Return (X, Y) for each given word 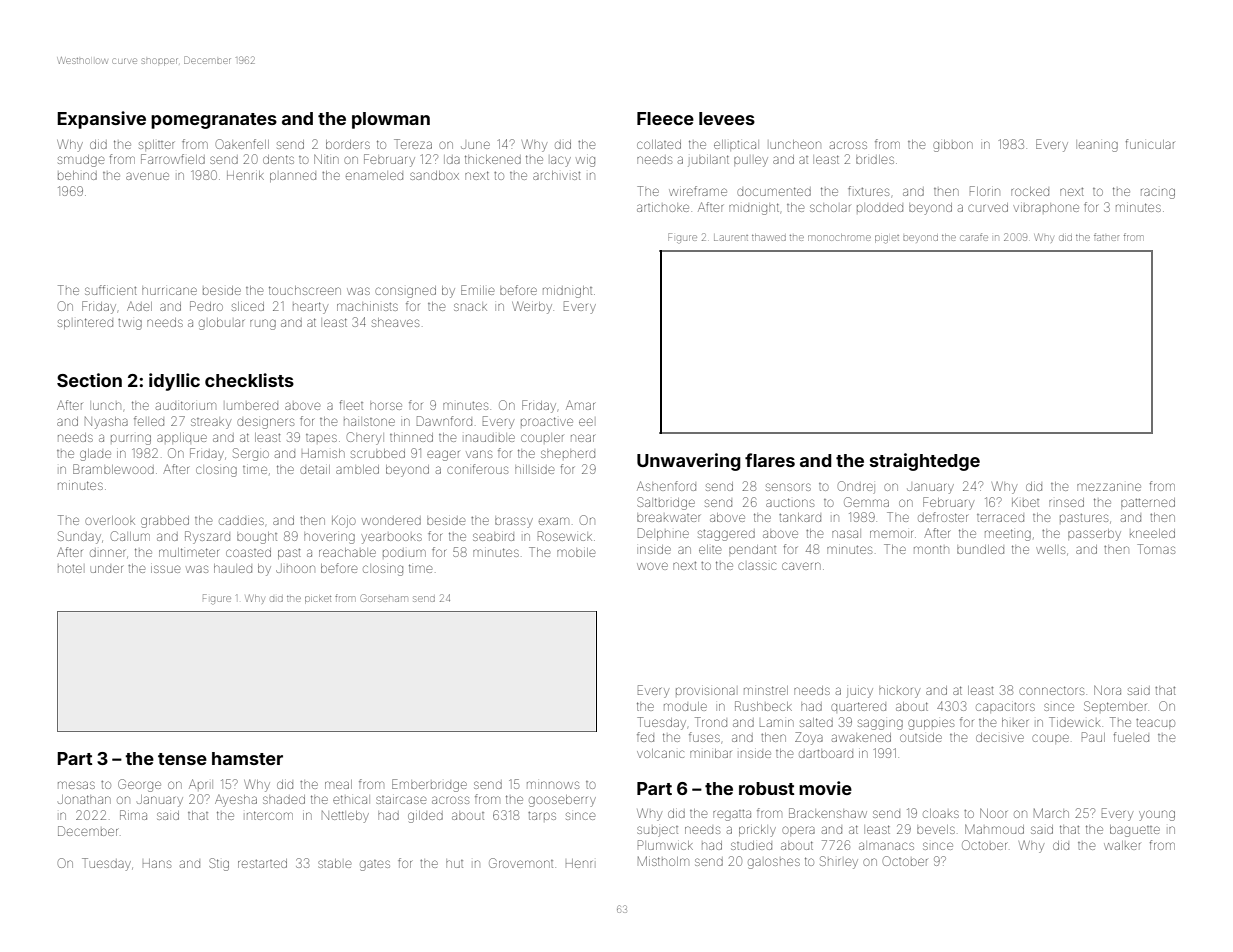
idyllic (174, 382)
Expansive (101, 120)
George (139, 785)
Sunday (79, 537)
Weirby (532, 307)
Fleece (665, 118)
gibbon (953, 146)
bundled (980, 549)
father (1106, 237)
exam (554, 521)
